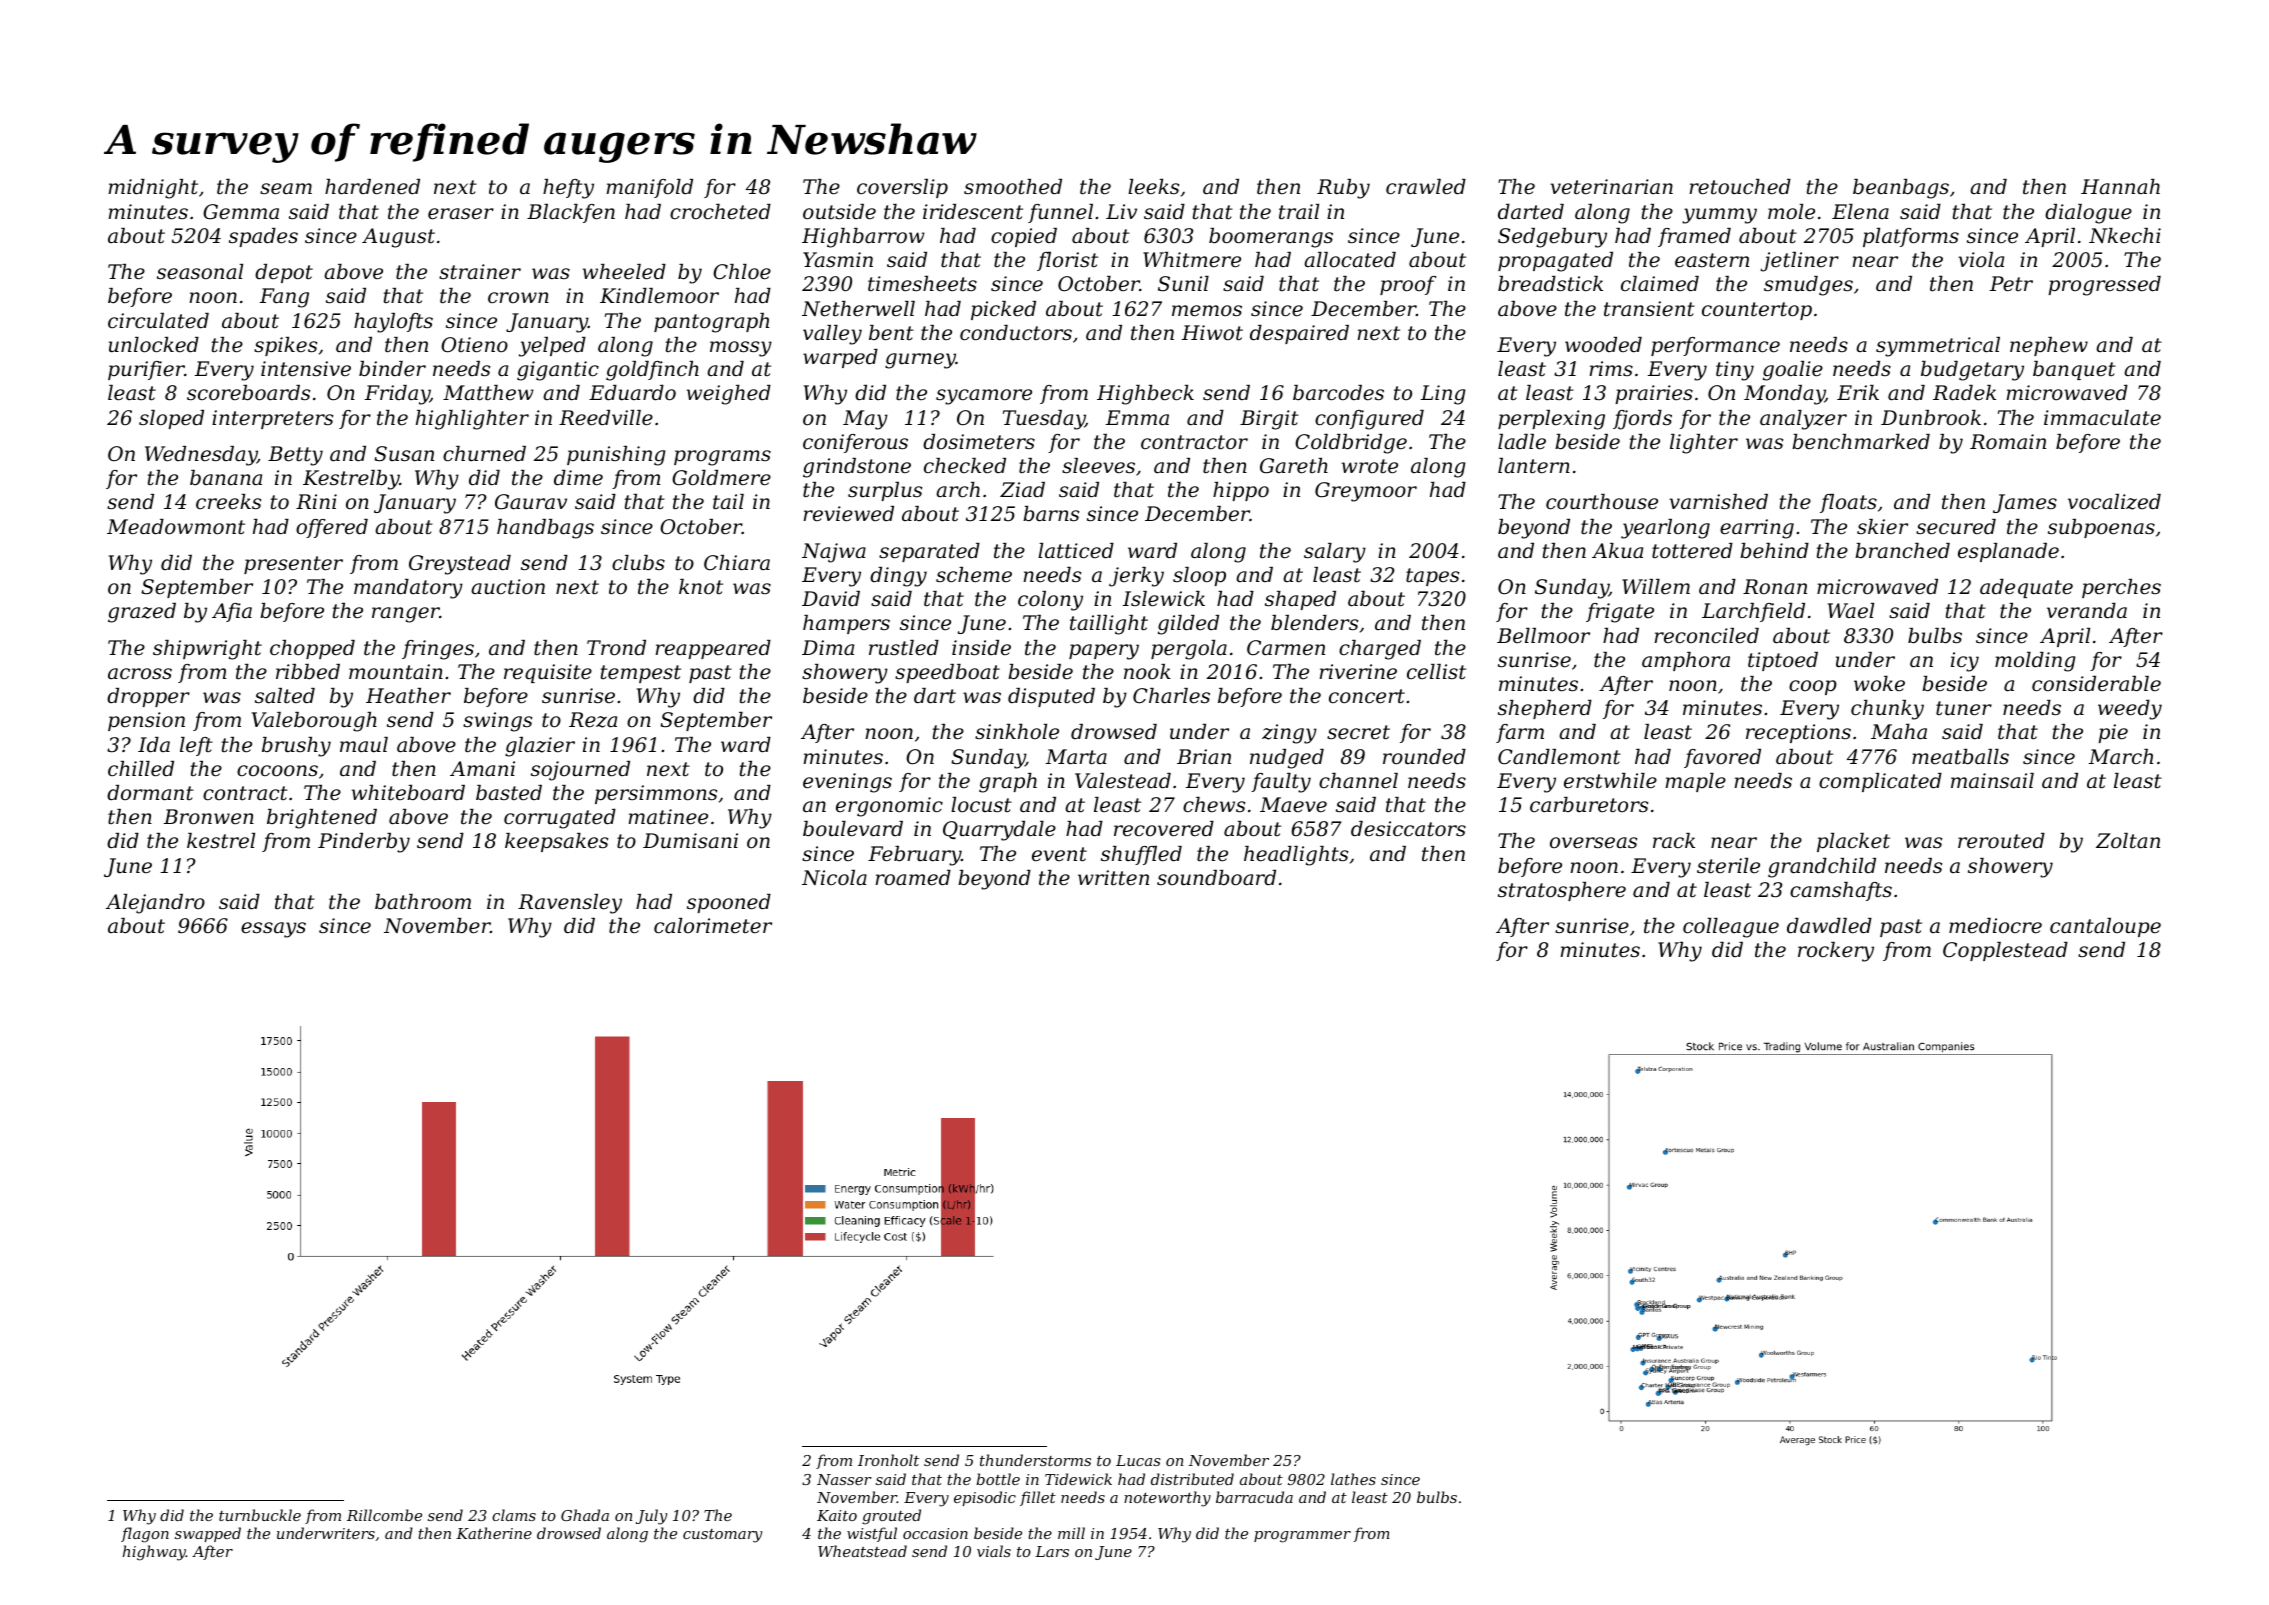 The height and width of the document is (1605, 2269). What do you see at coordinates (2049, 346) in the document?
I see `nephew` at bounding box center [2049, 346].
